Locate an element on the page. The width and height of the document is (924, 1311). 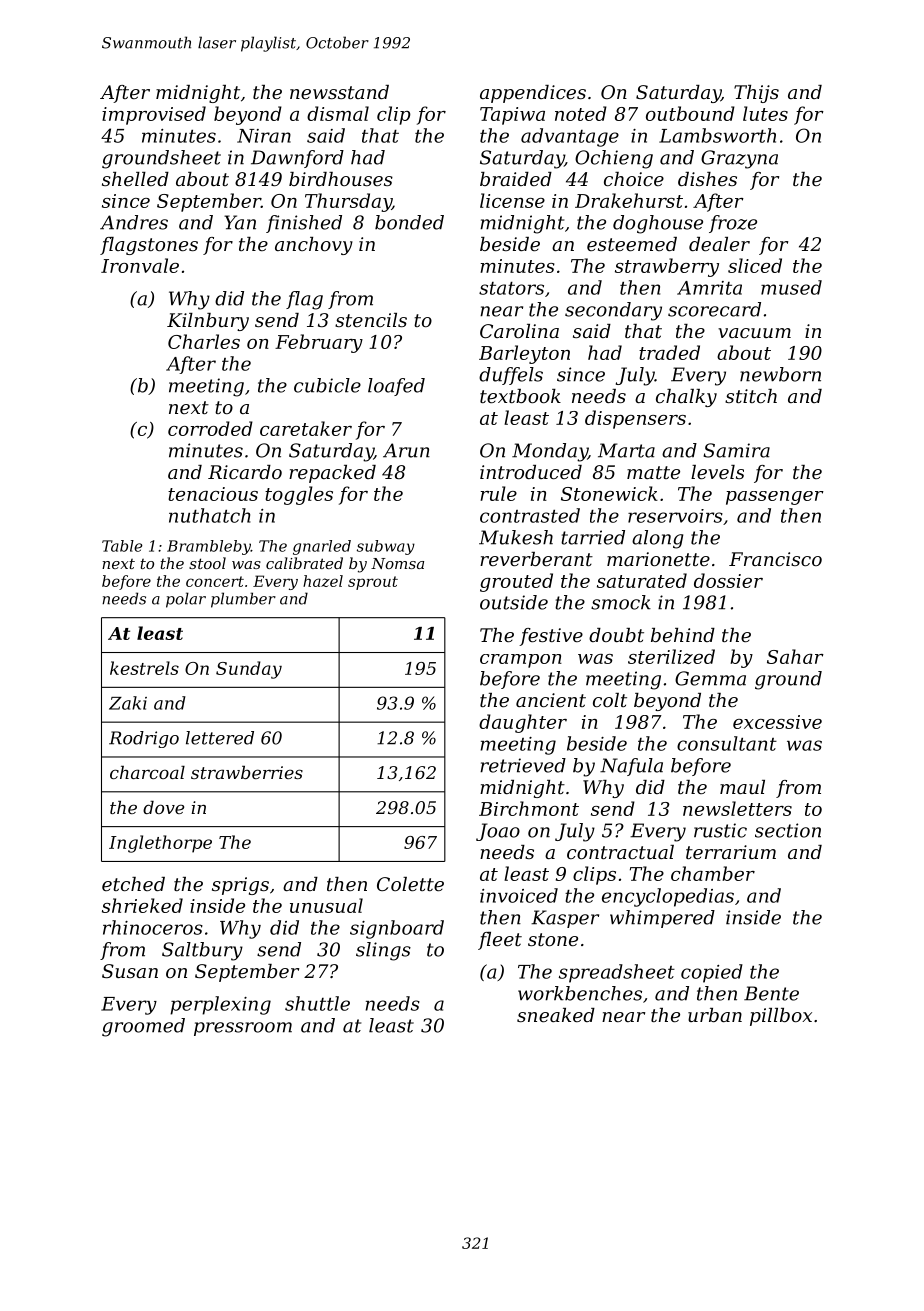
dismal is located at coordinates (338, 113).
